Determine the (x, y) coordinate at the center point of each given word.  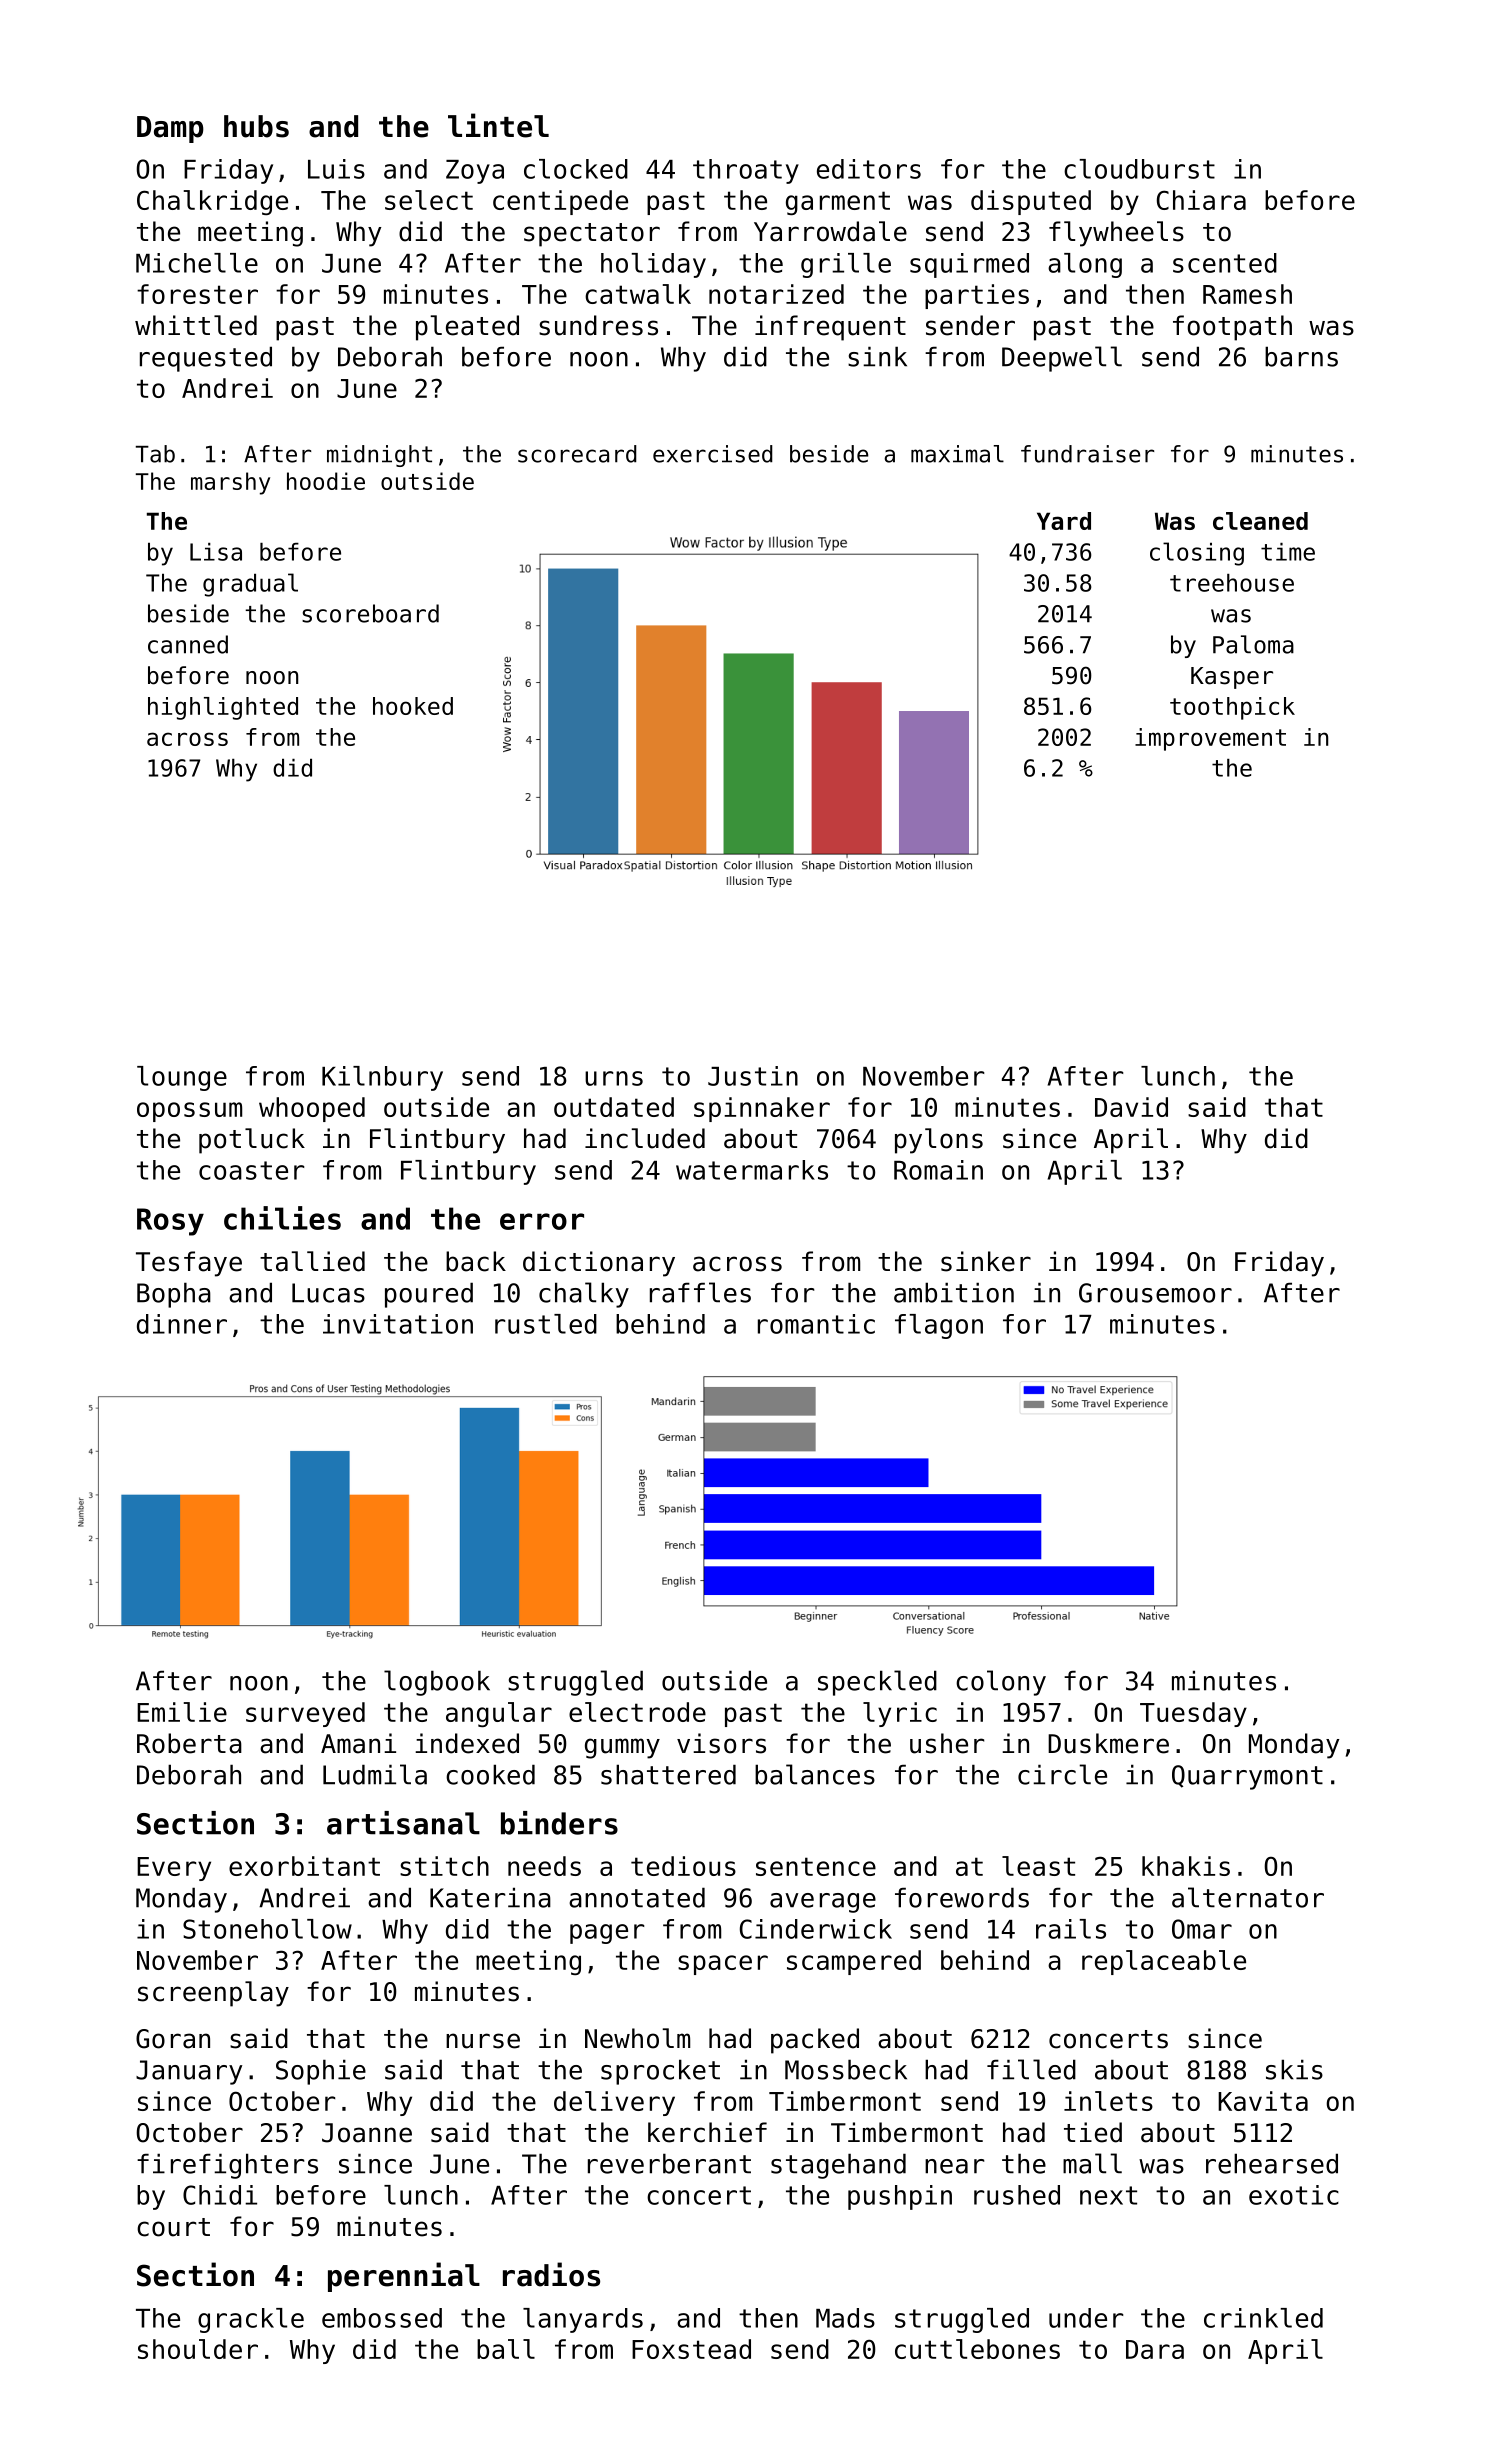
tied (1093, 2132)
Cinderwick (816, 1929)
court (173, 2227)
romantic (816, 1324)
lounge (182, 1078)
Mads (845, 2318)
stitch (444, 1866)
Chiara (1201, 200)
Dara (1155, 2349)
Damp (170, 129)
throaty (746, 171)
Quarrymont (1247, 1777)
